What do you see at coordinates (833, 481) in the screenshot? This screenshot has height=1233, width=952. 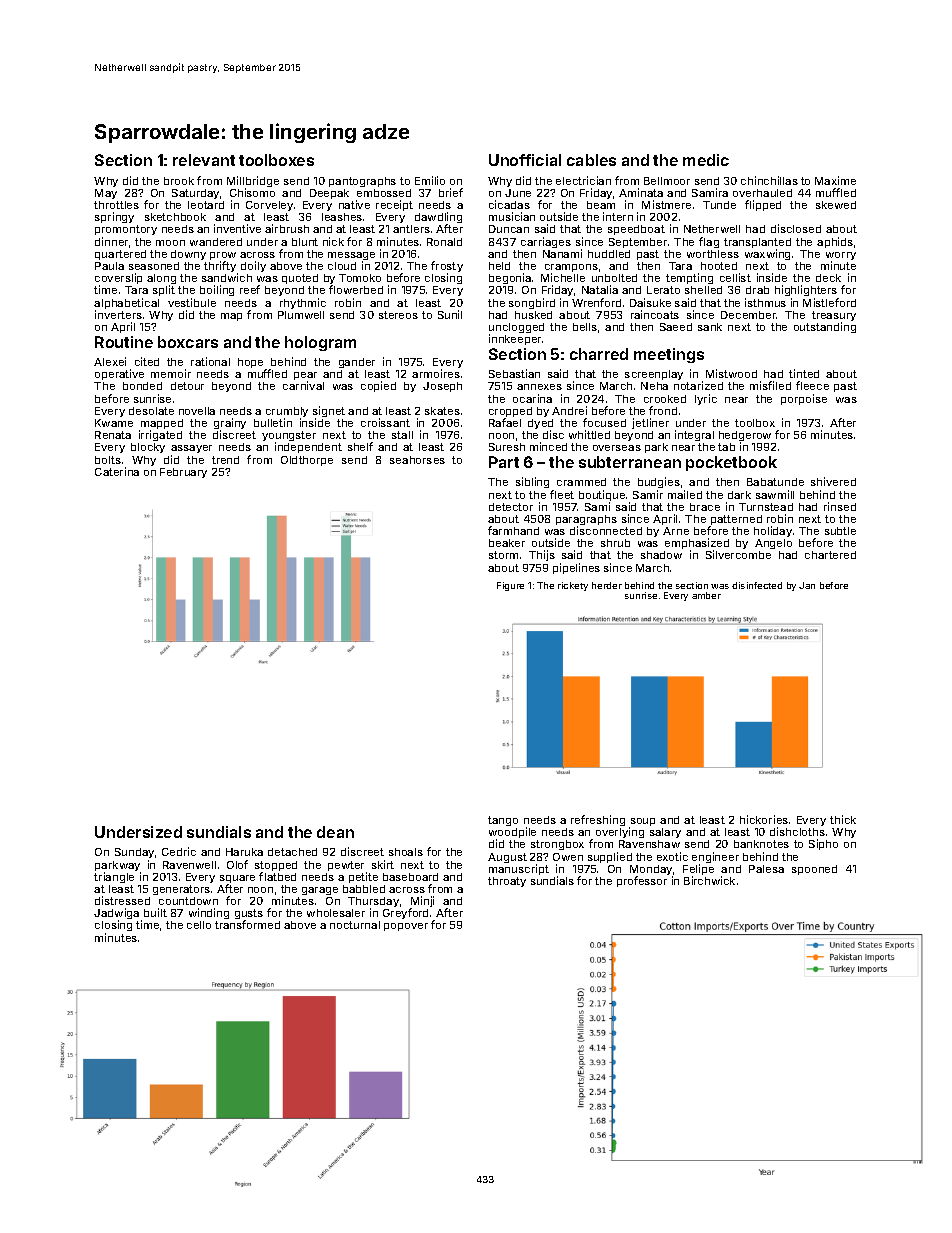 I see `shivered` at bounding box center [833, 481].
